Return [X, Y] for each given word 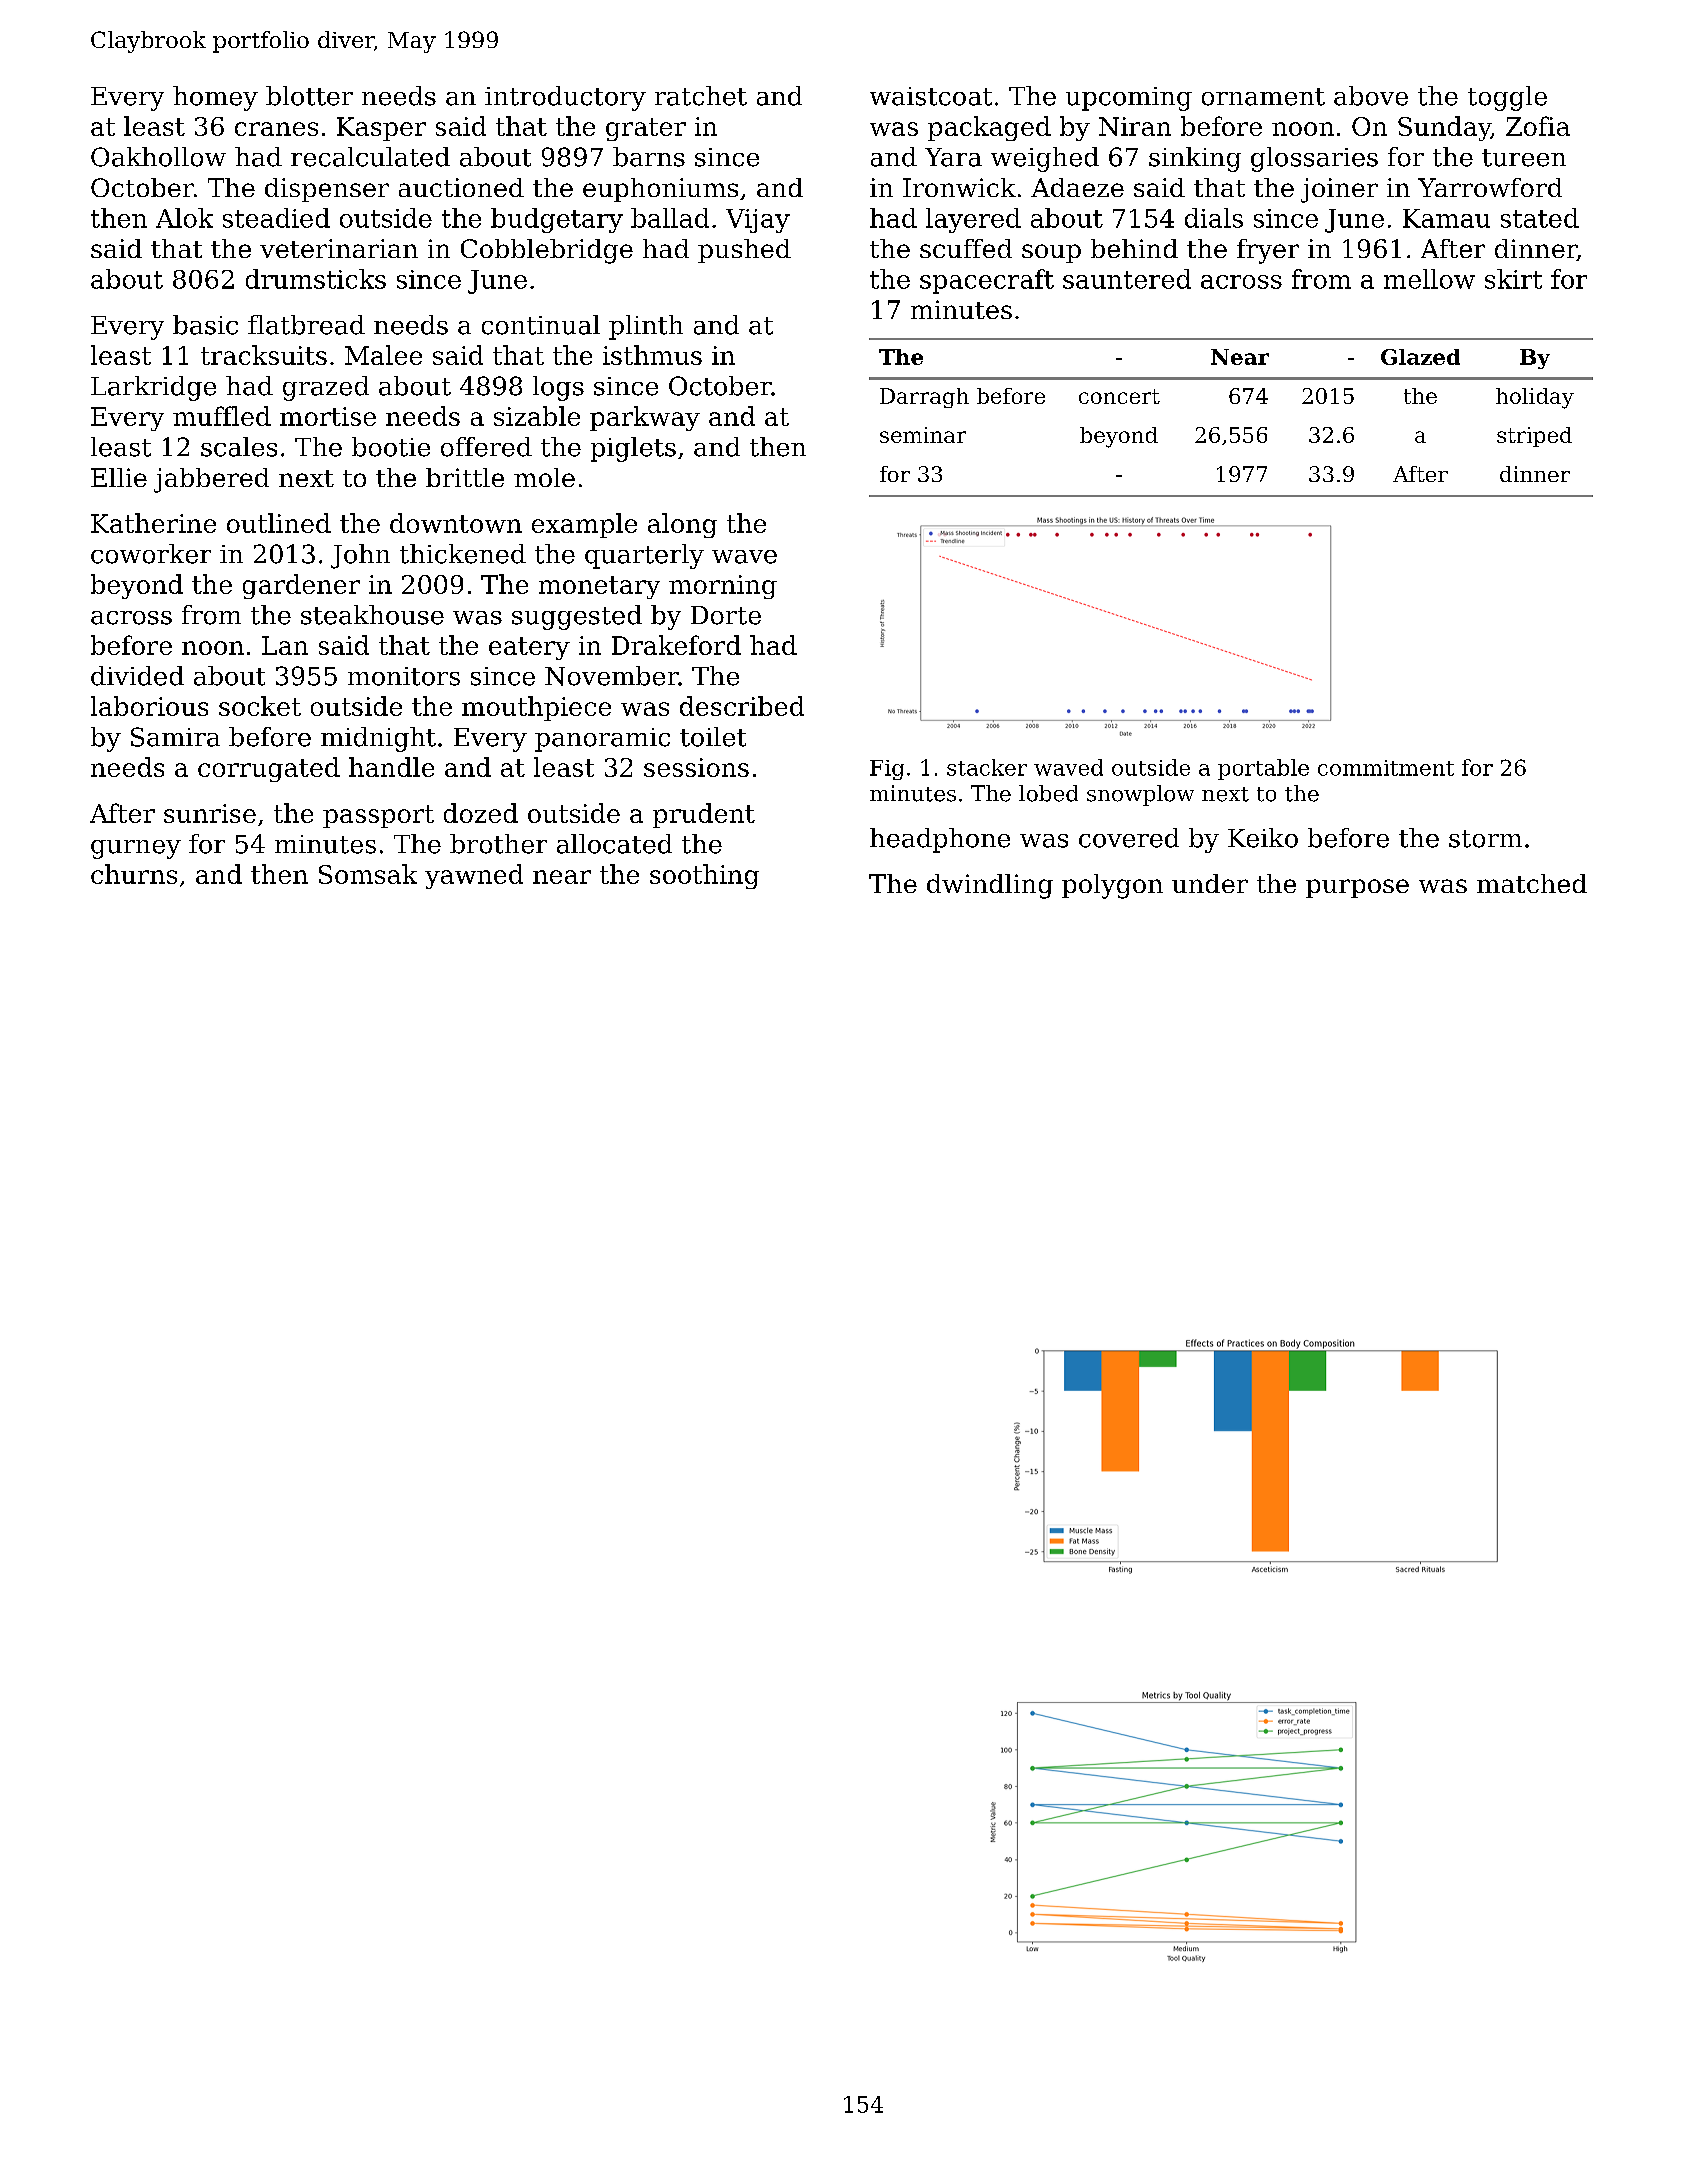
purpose [1357, 888]
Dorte [726, 615]
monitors [404, 676]
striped [1534, 437]
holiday [1535, 398]
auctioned [461, 187]
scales [239, 447]
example [584, 525]
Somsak [368, 874]
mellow [1429, 279]
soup [1051, 253]
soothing [704, 876]
